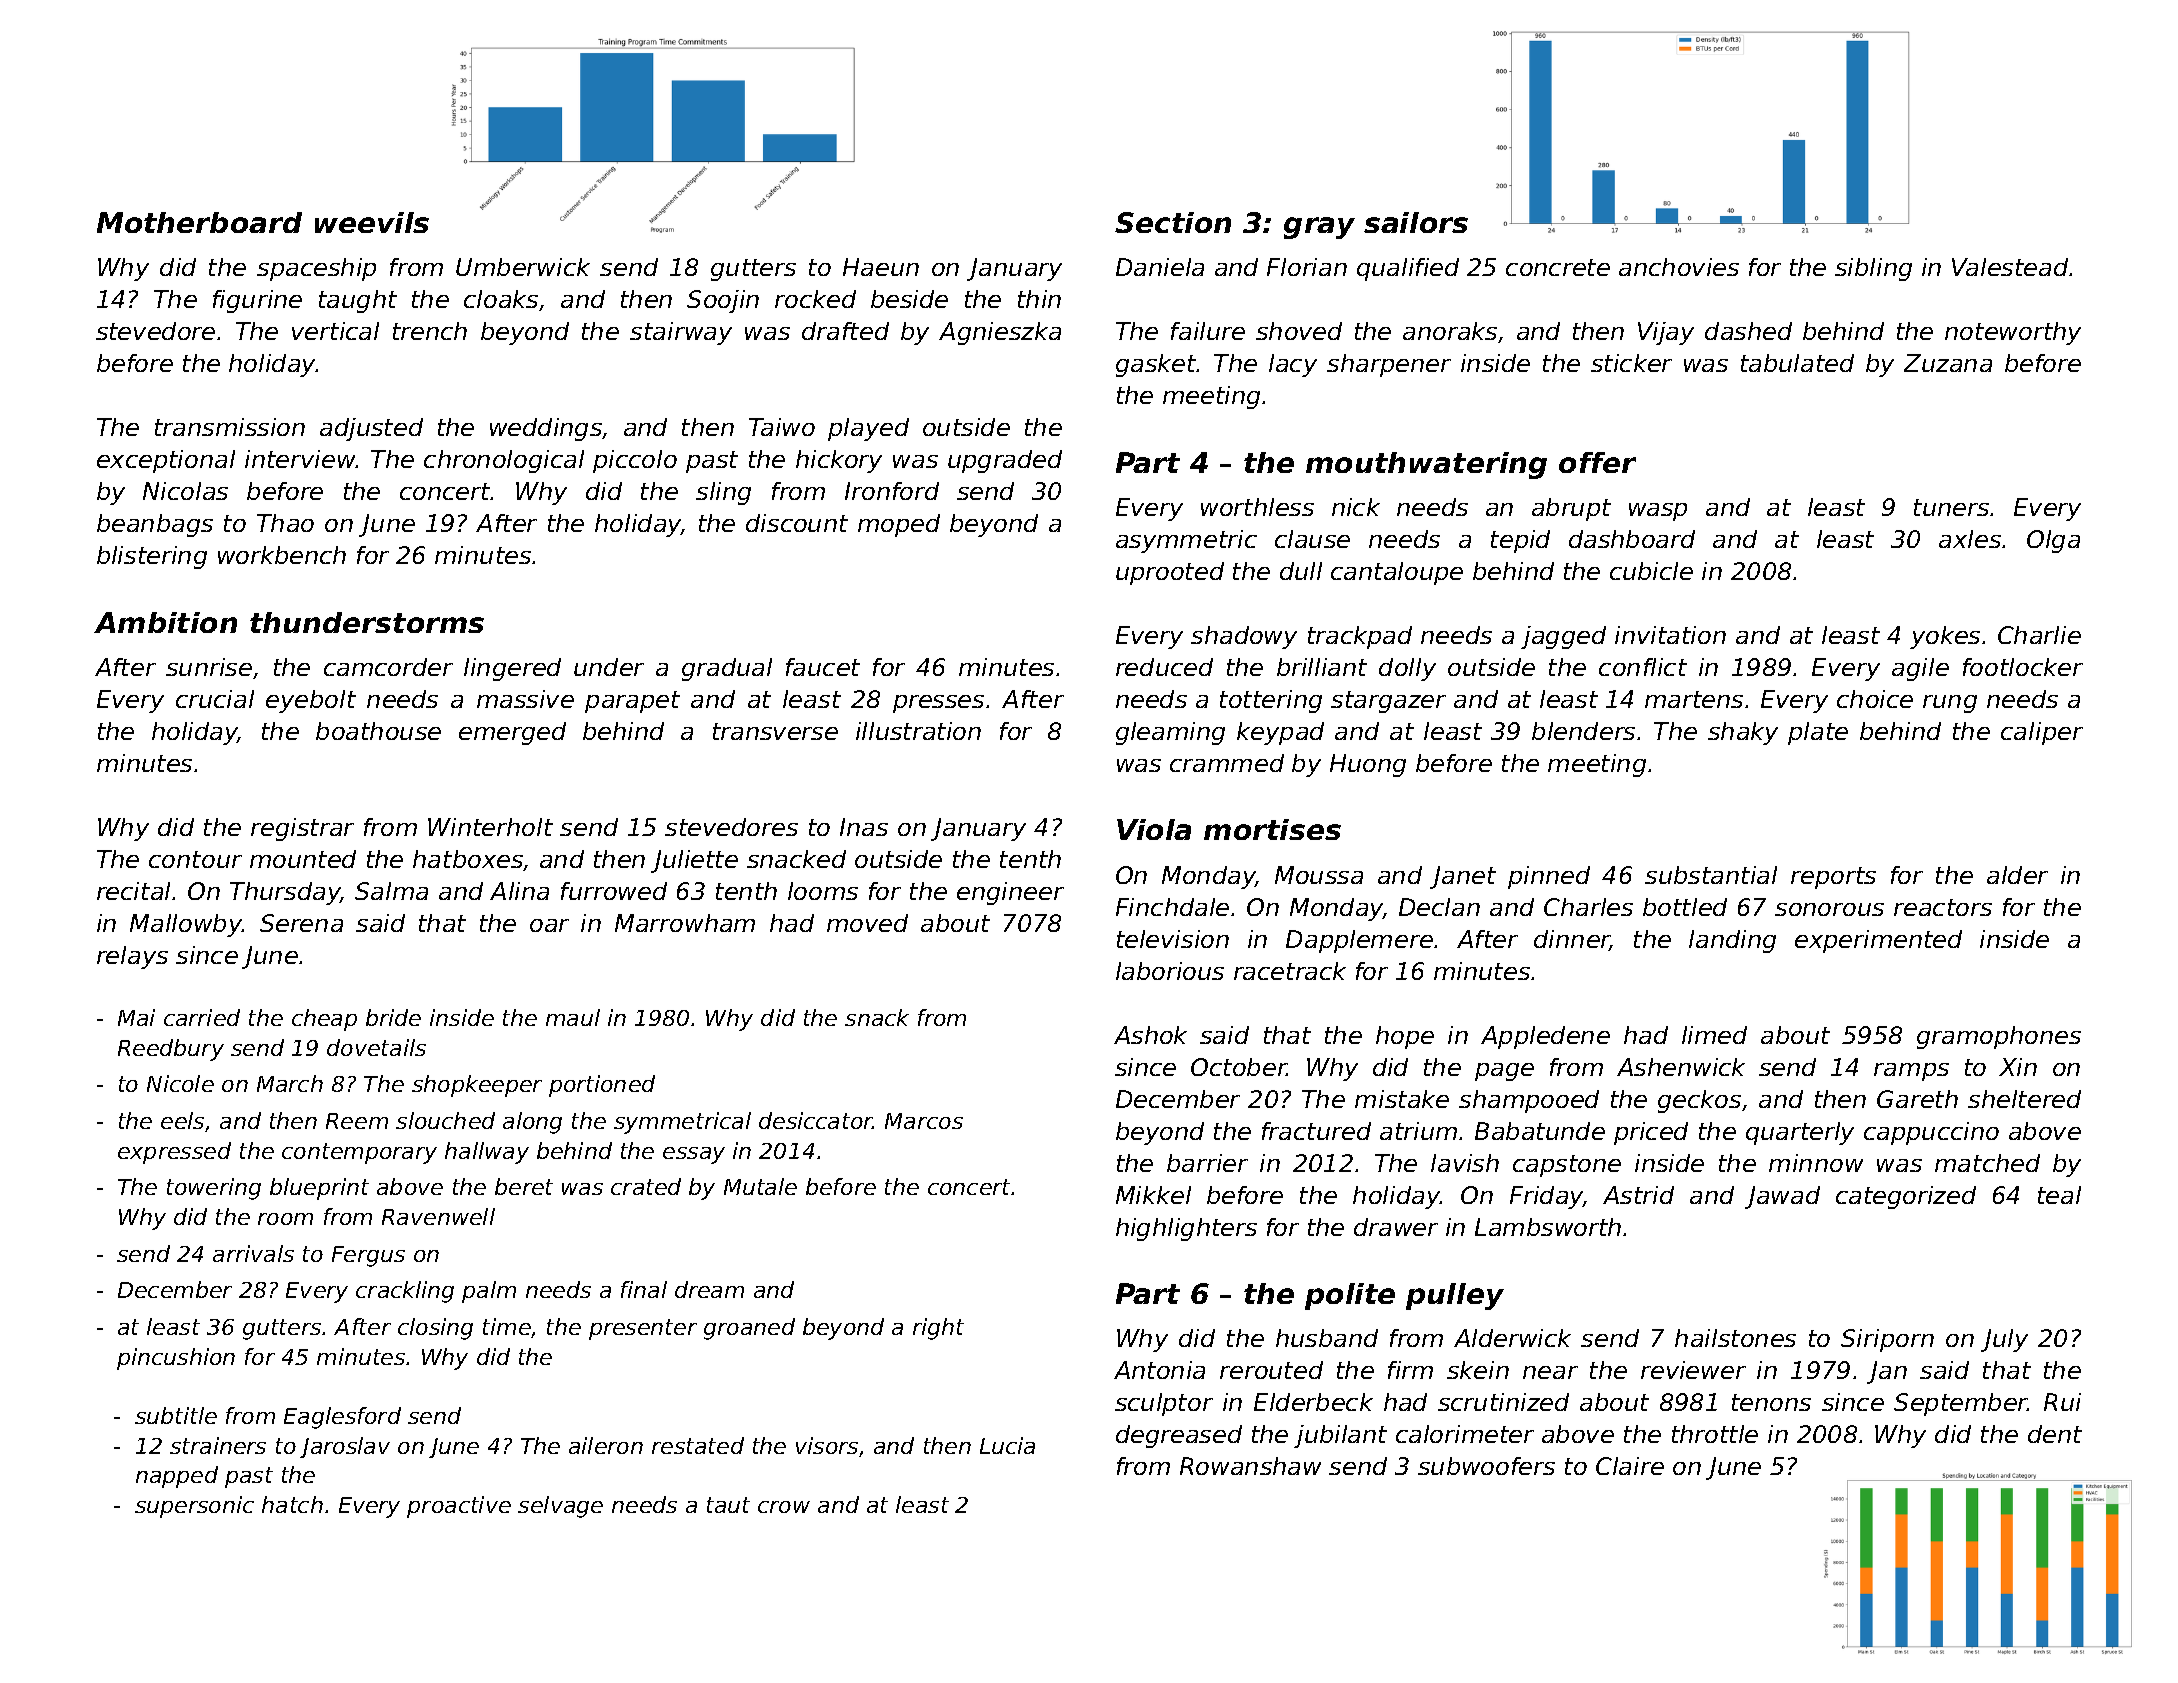  Describe the element at coordinates (643, 1329) in the screenshot. I see `presenter` at that location.
